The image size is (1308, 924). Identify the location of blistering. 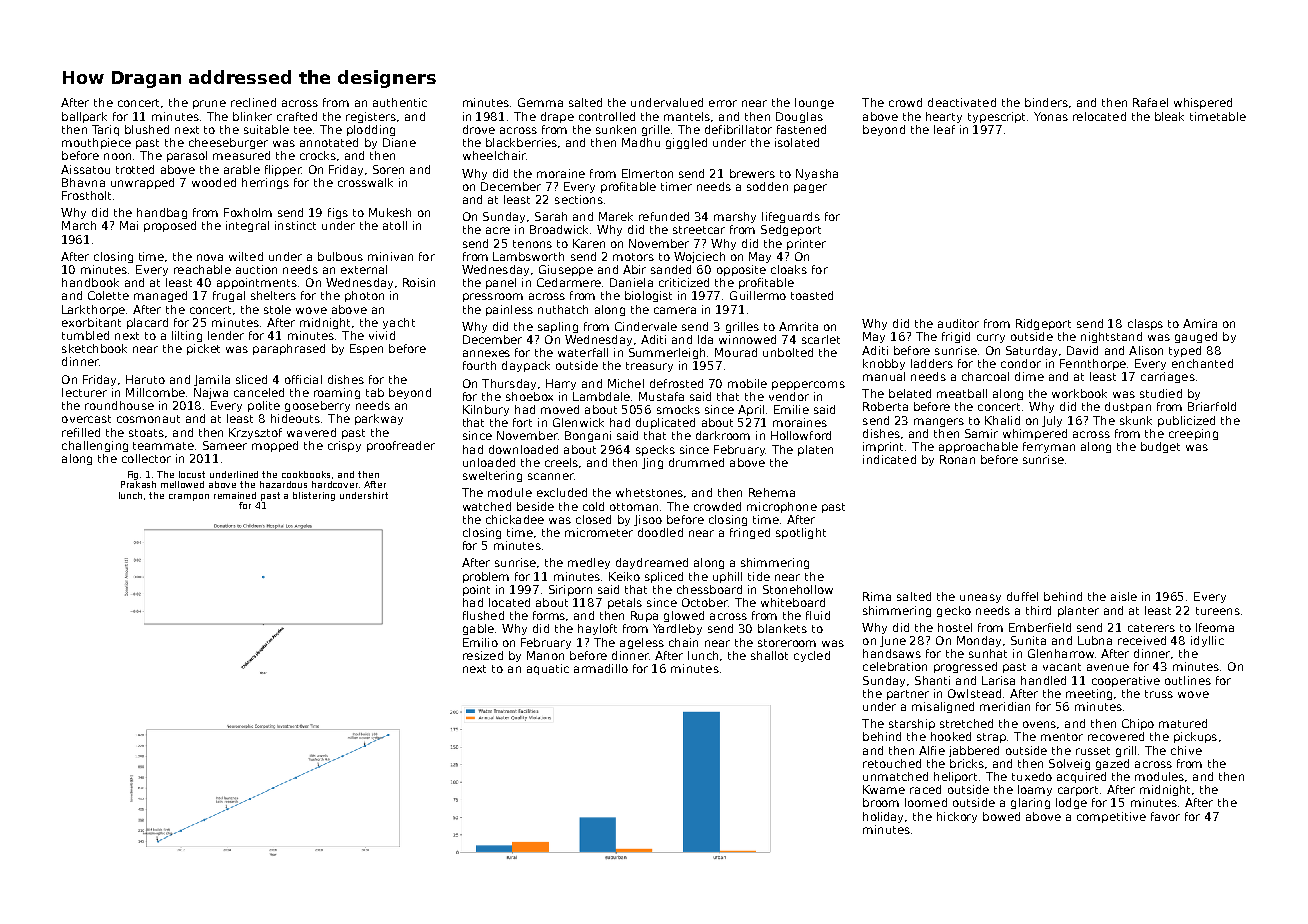
(314, 496).
